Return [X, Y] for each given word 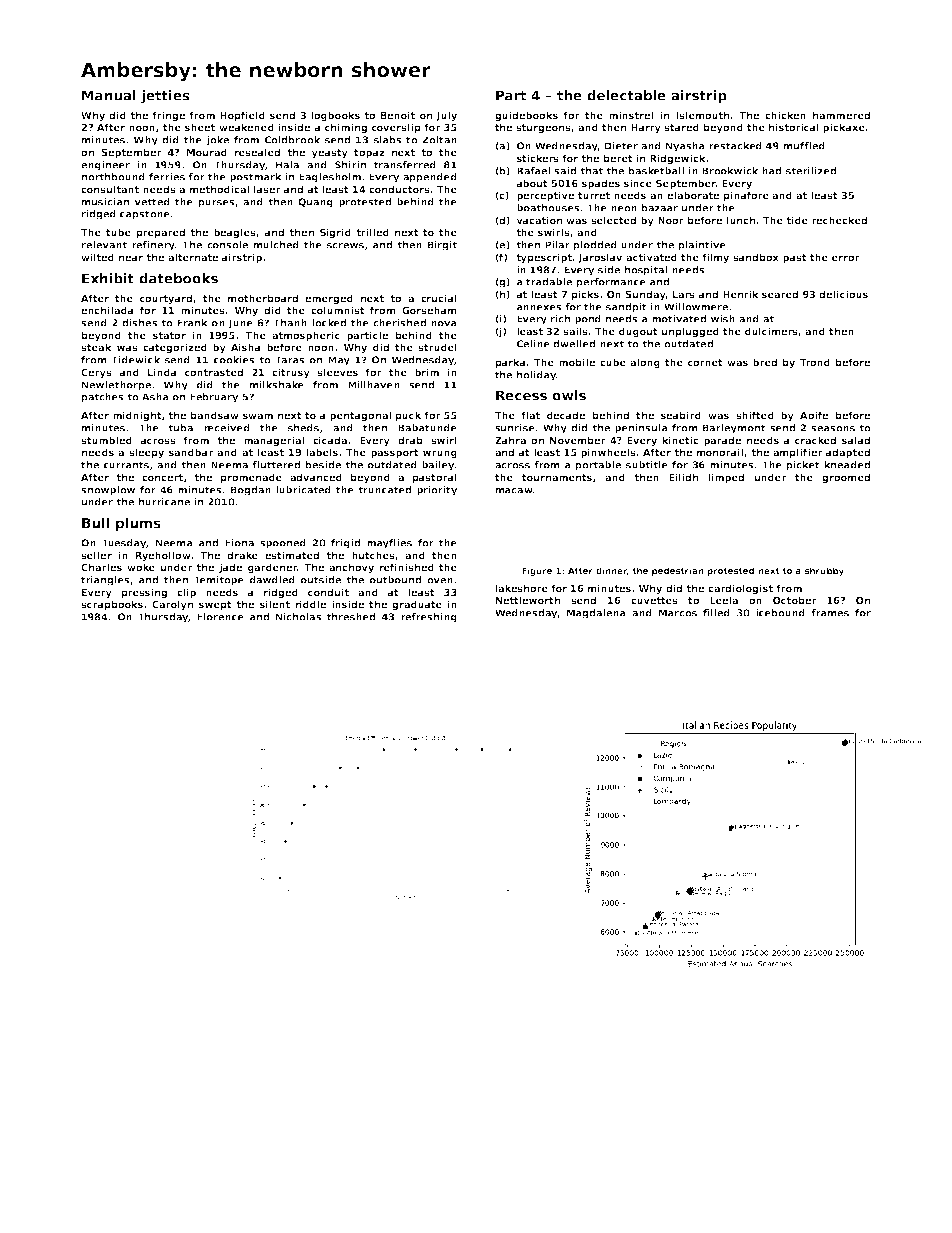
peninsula [641, 429]
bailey [438, 466]
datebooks [178, 278]
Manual [109, 95]
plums [138, 524]
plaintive [702, 246]
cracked [815, 440]
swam [258, 416]
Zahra [510, 440]
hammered [841, 115]
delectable [626, 95]
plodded [595, 246]
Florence [220, 617]
